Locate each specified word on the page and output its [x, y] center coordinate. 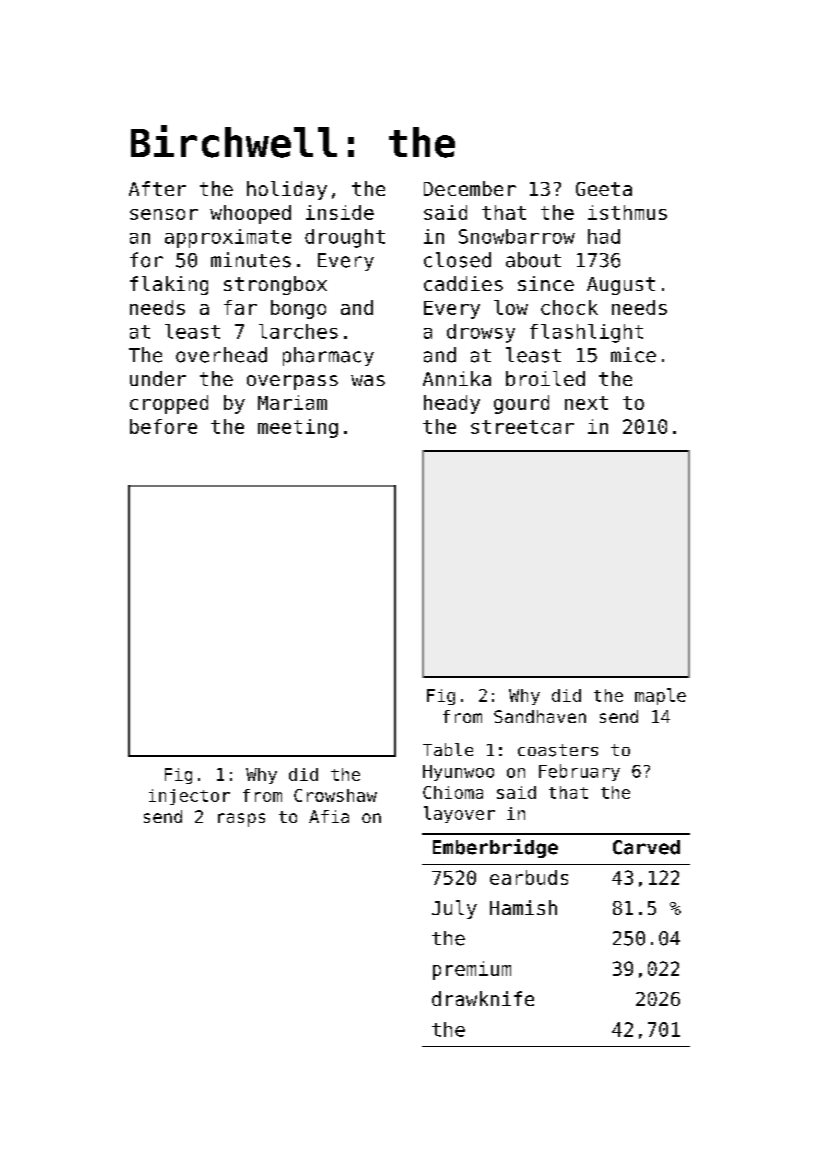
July [454, 909]
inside [340, 212]
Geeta [604, 189]
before [163, 426]
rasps [241, 820]
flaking [169, 285]
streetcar [522, 427]
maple [660, 696]
